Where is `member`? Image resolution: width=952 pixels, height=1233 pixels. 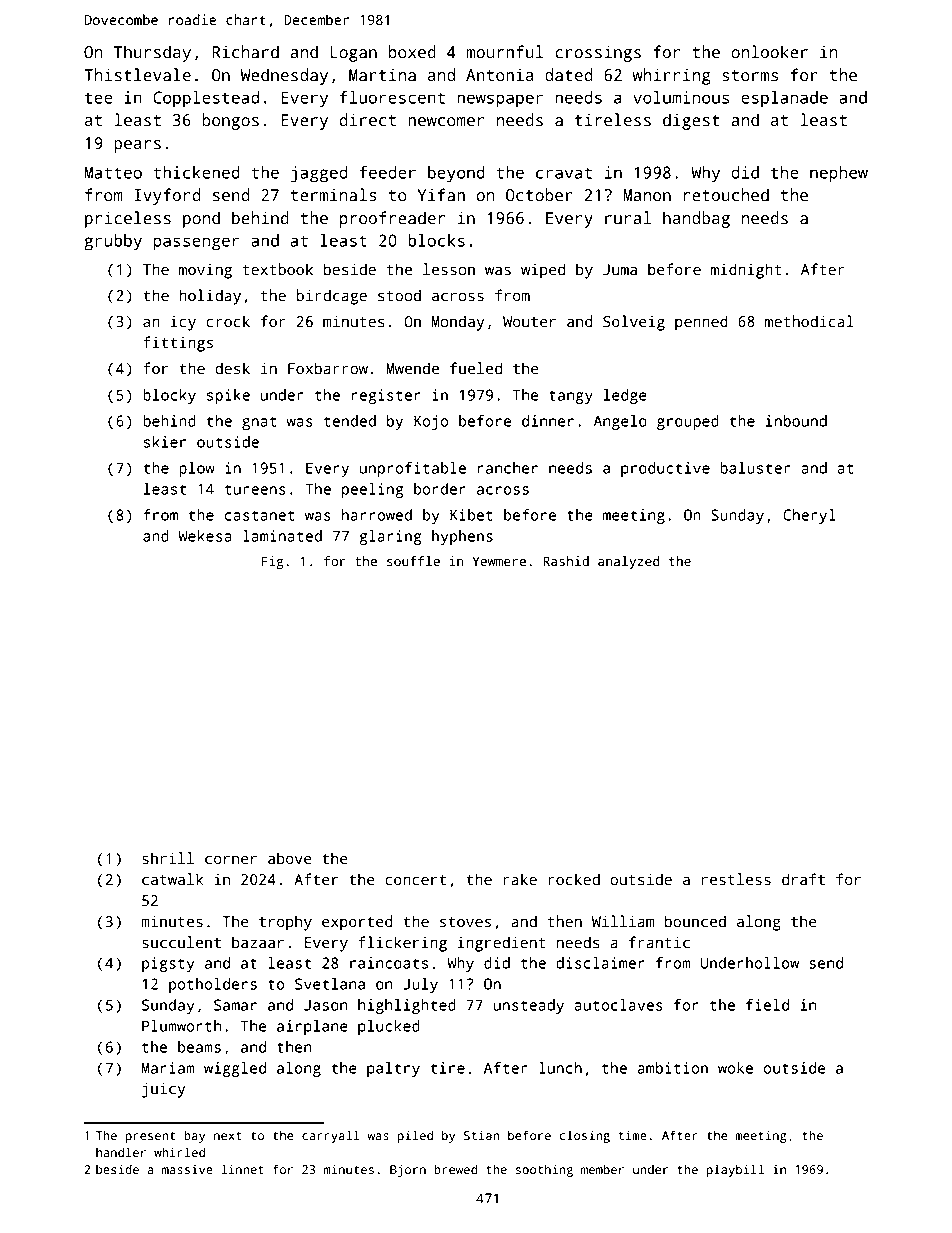 member is located at coordinates (602, 1169).
